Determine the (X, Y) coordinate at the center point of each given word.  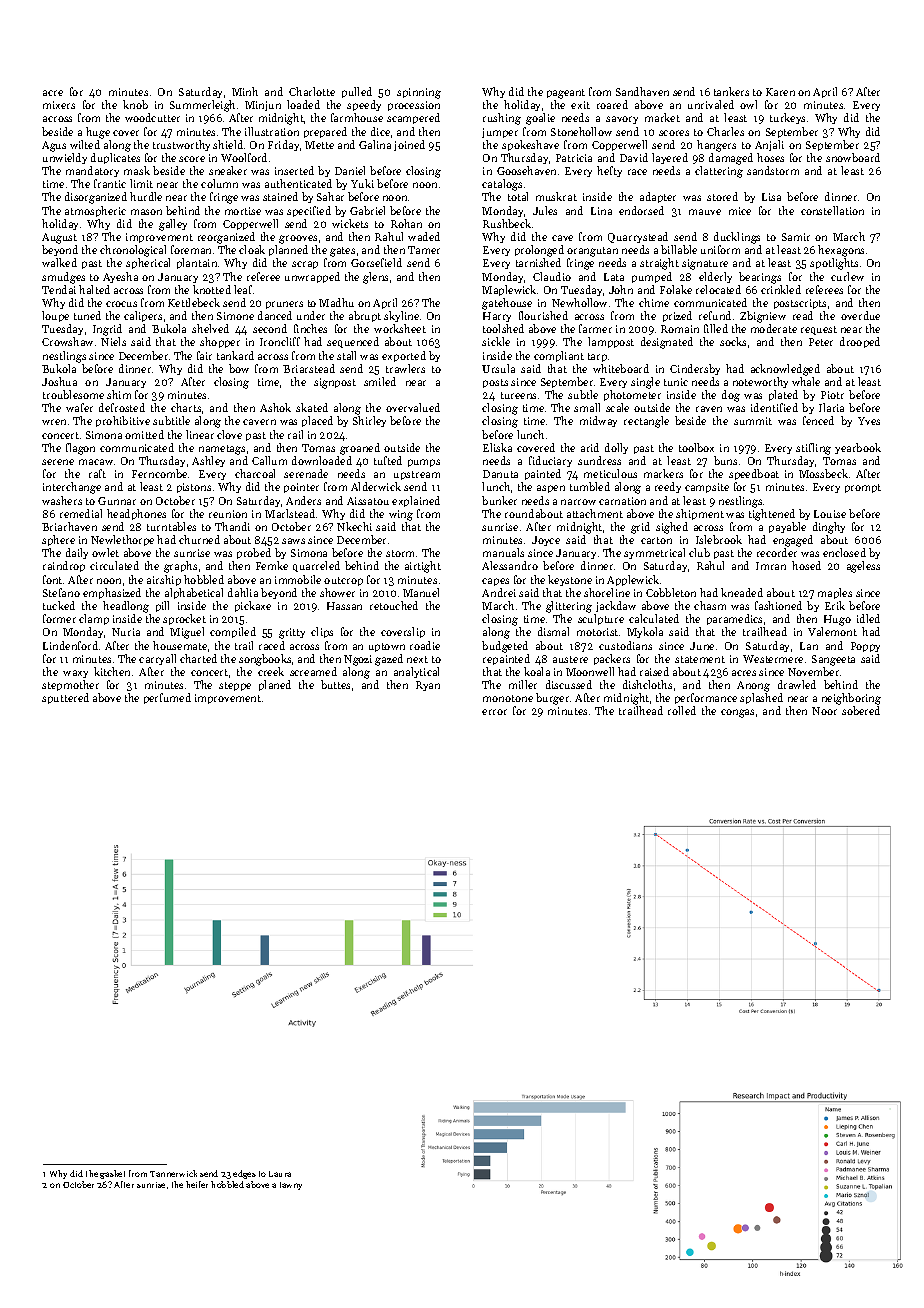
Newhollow (579, 302)
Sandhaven (642, 91)
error (494, 712)
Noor (824, 711)
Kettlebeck (194, 302)
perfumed (167, 698)
